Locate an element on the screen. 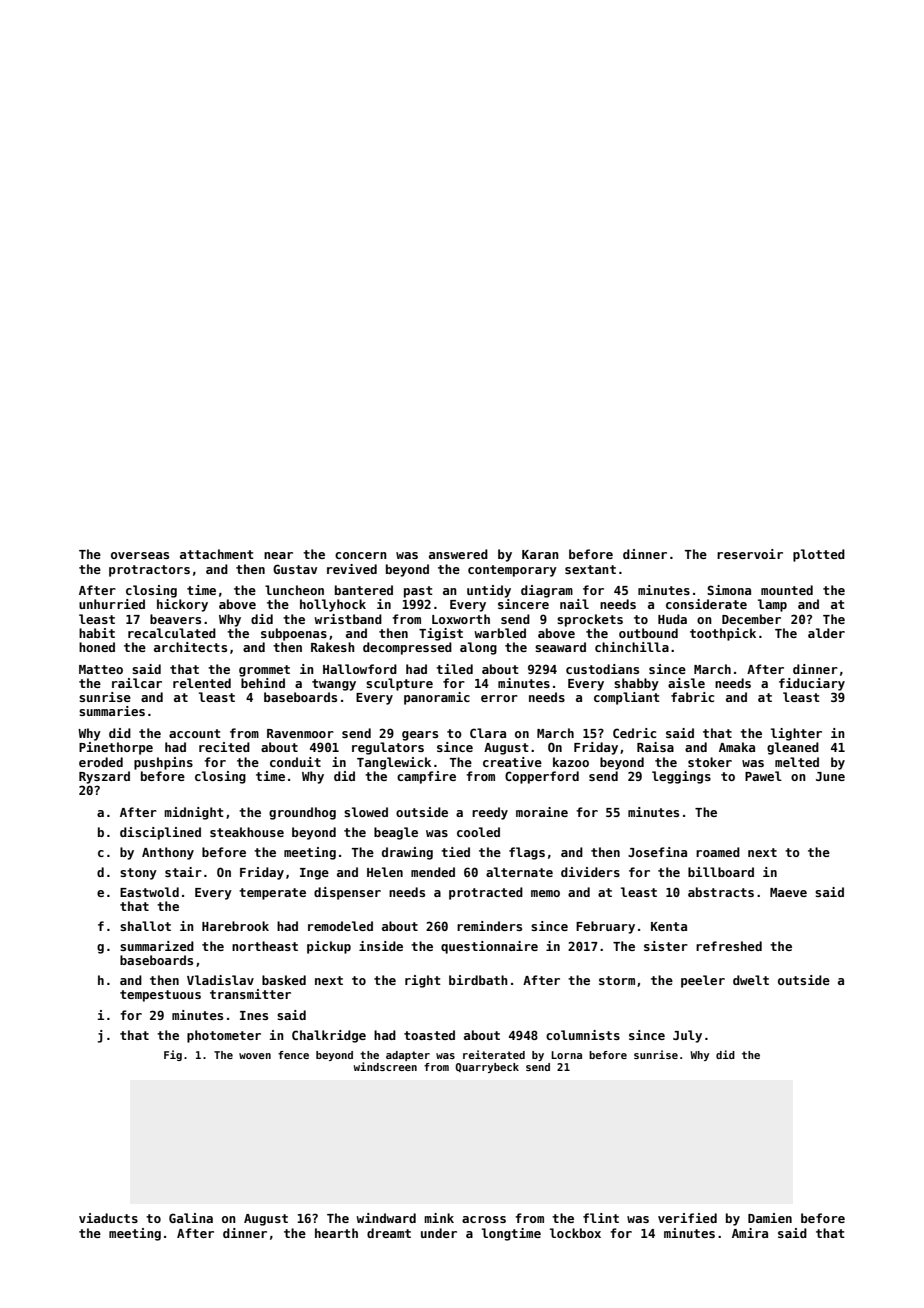 This screenshot has width=924, height=1308. honed is located at coordinates (97, 647).
